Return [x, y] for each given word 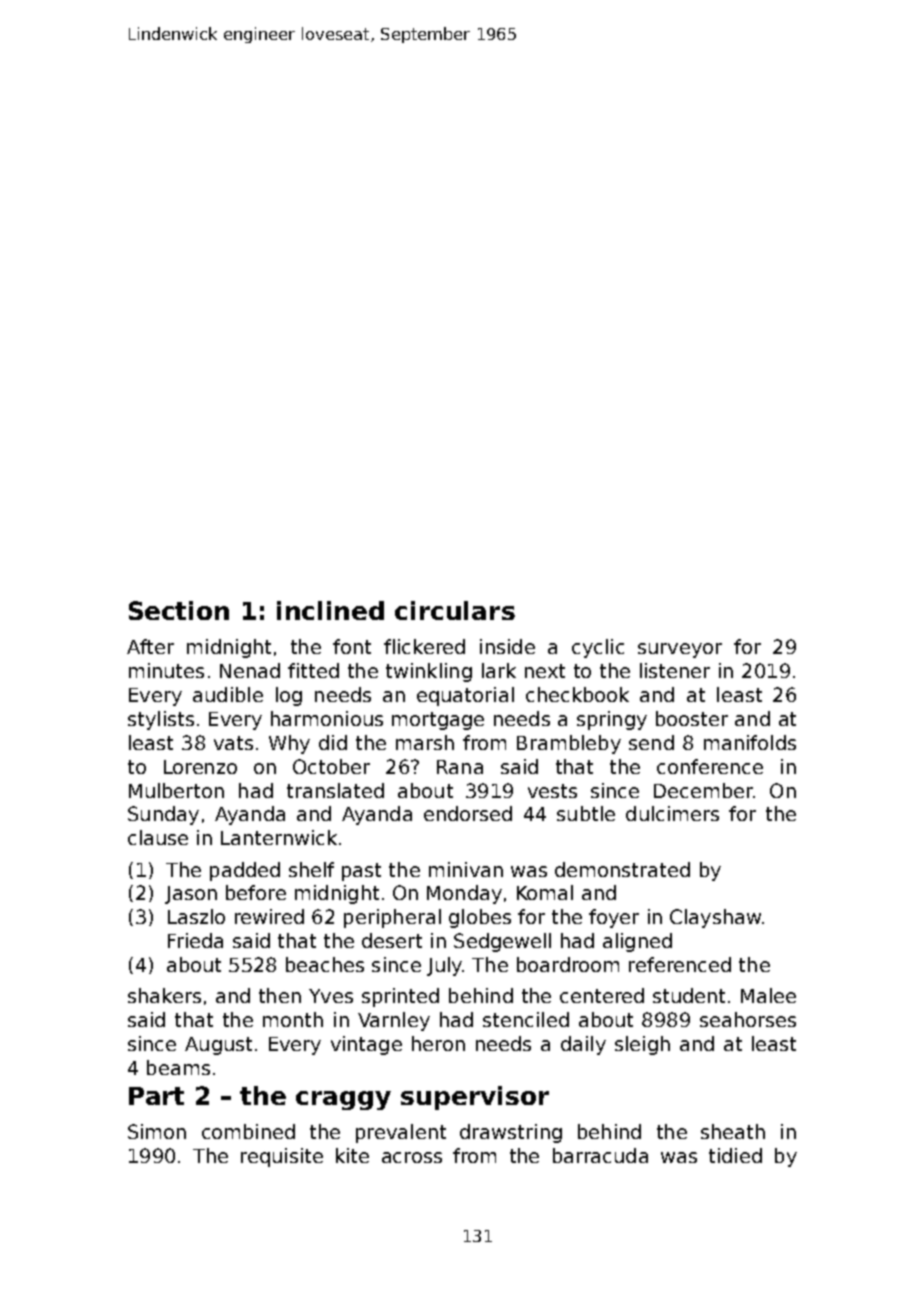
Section [179, 610]
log [289, 696]
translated [335, 790]
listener [675, 670]
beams [178, 1067]
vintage [366, 1045]
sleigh [642, 1045]
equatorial [465, 696]
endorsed [468, 813]
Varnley [394, 1021]
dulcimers [672, 813]
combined [248, 1131]
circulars [455, 610]
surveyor [680, 650]
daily [583, 1045]
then [280, 995]
